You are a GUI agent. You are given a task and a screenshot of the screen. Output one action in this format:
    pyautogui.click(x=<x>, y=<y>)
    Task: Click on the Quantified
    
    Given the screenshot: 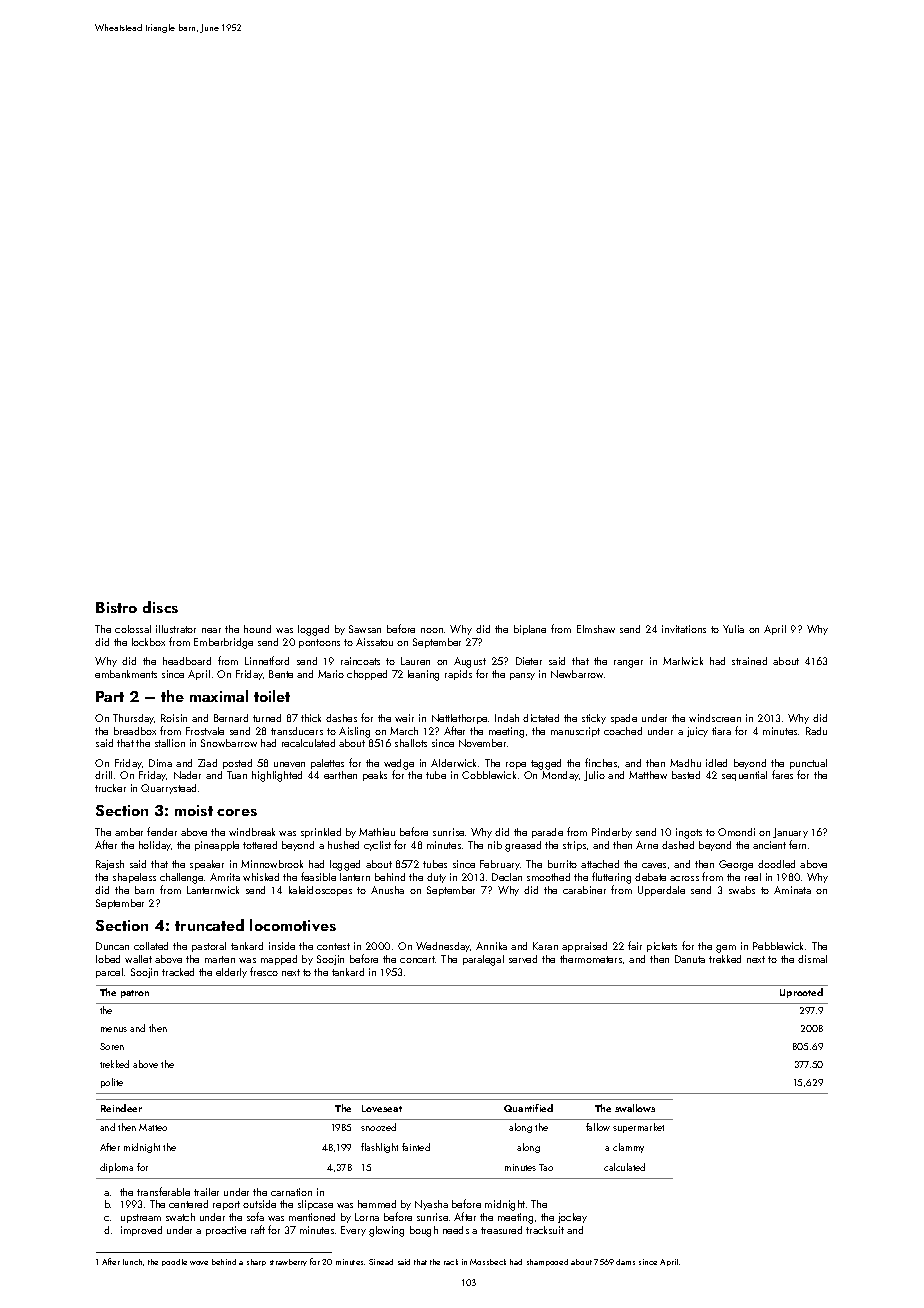 What is the action you would take?
    pyautogui.click(x=528, y=1108)
